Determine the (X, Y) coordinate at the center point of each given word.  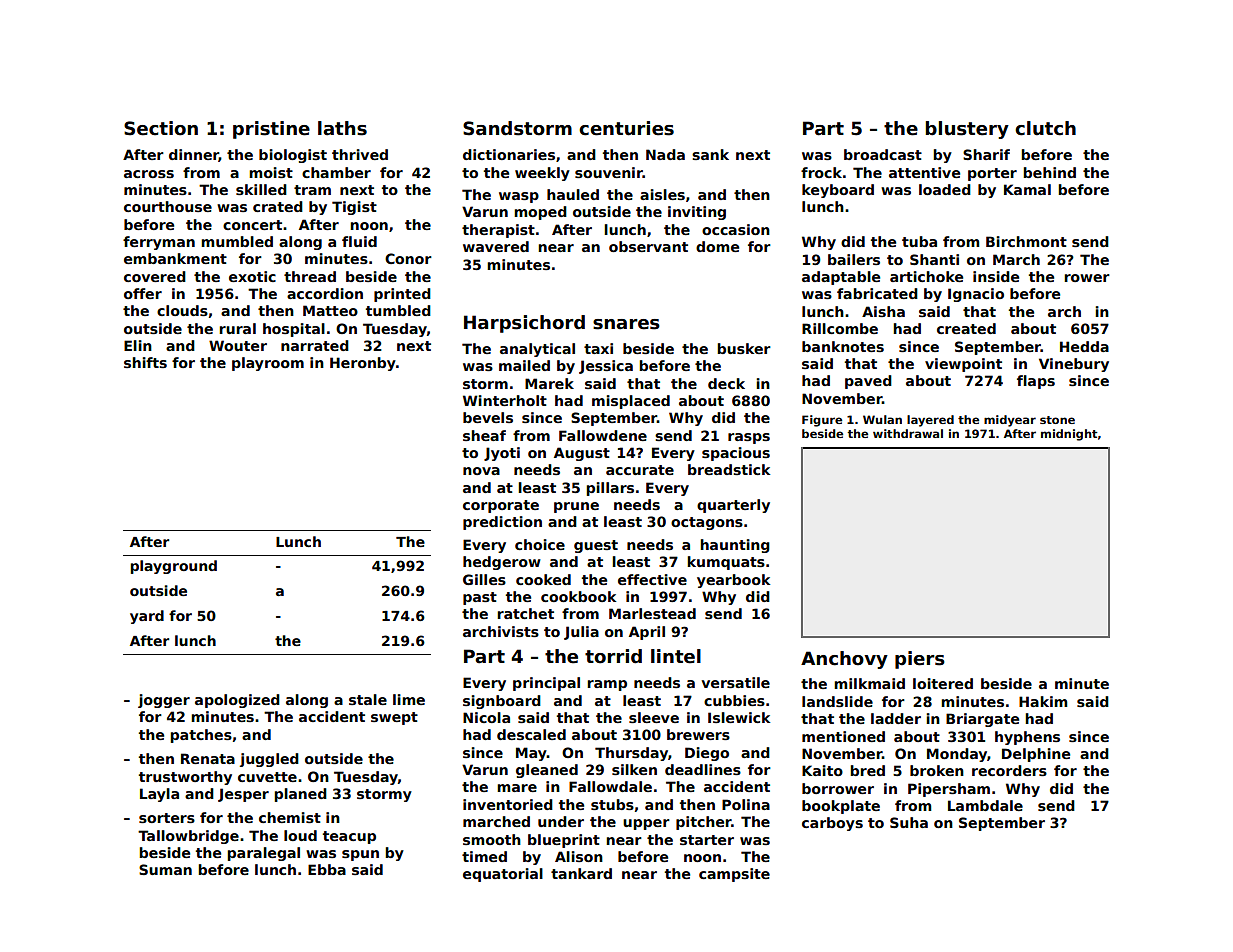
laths (342, 128)
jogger (164, 701)
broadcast (883, 154)
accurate (640, 470)
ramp (607, 685)
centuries (626, 128)
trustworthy (185, 778)
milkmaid (869, 683)
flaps (1036, 382)
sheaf (484, 435)
